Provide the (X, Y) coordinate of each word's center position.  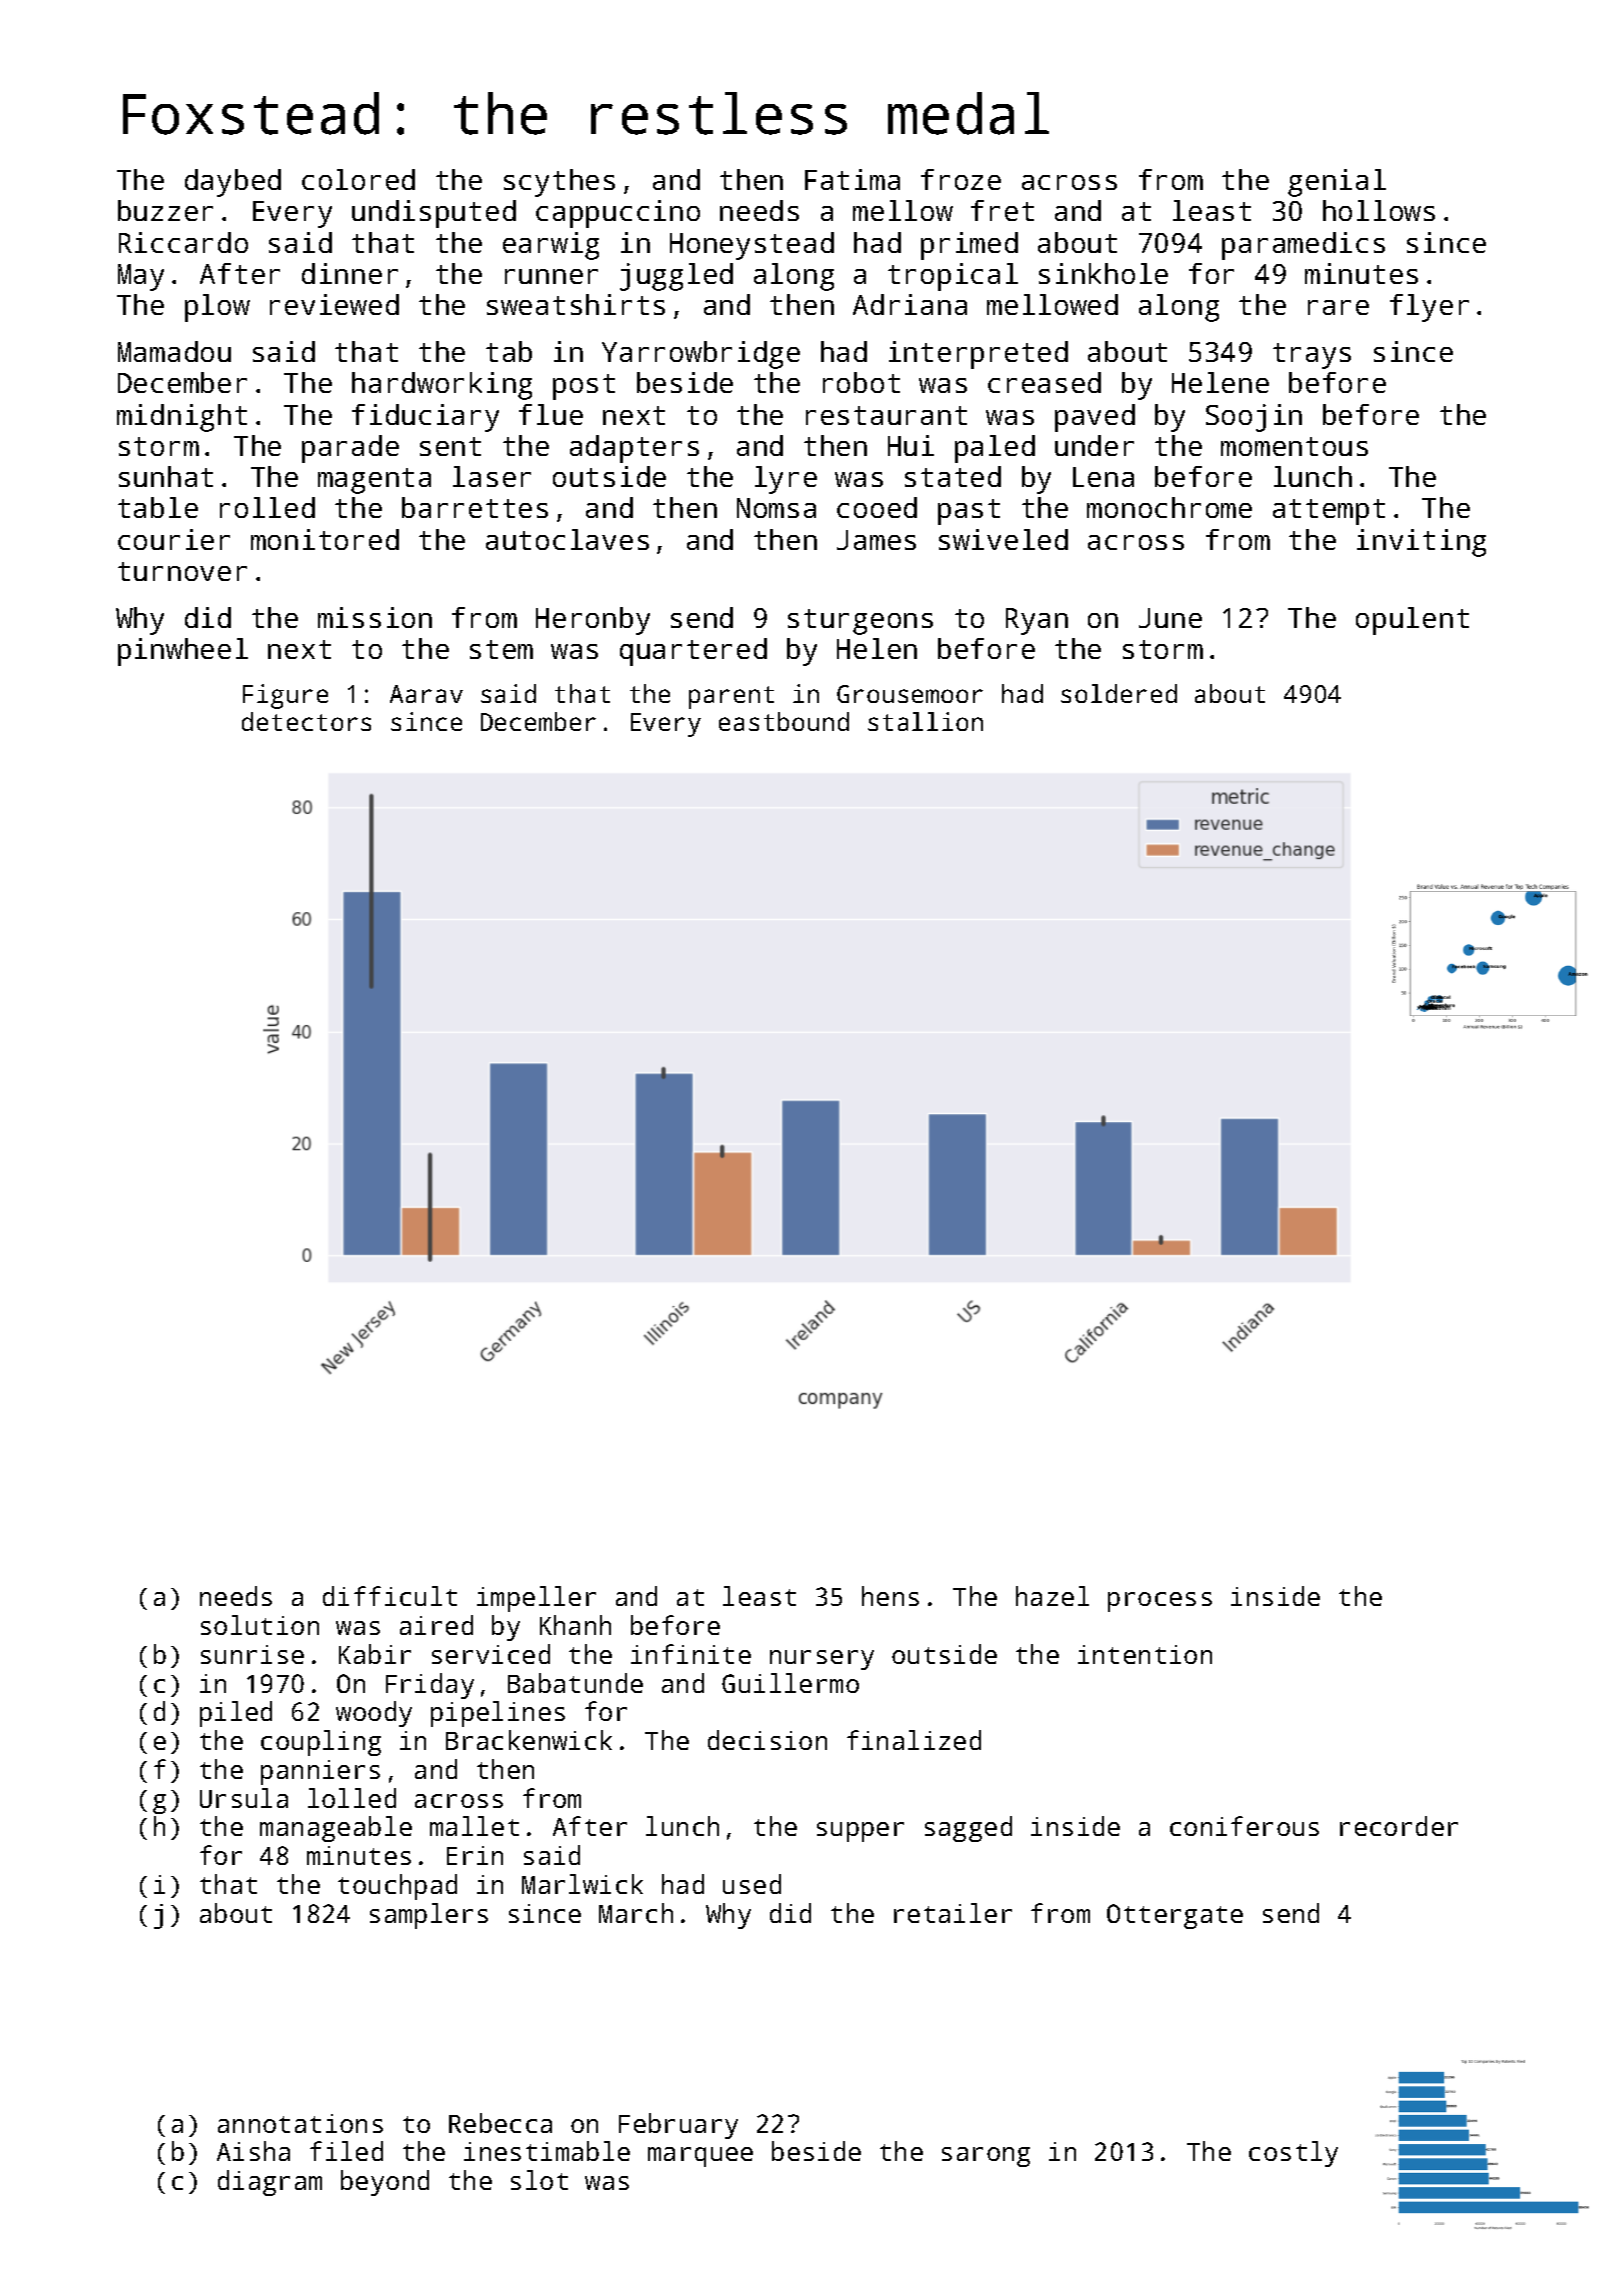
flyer (1429, 308)
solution (260, 1625)
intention (1145, 1654)
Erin (475, 1855)
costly (1293, 2154)
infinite (691, 1654)
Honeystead (752, 246)
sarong (986, 2157)
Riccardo (183, 242)
